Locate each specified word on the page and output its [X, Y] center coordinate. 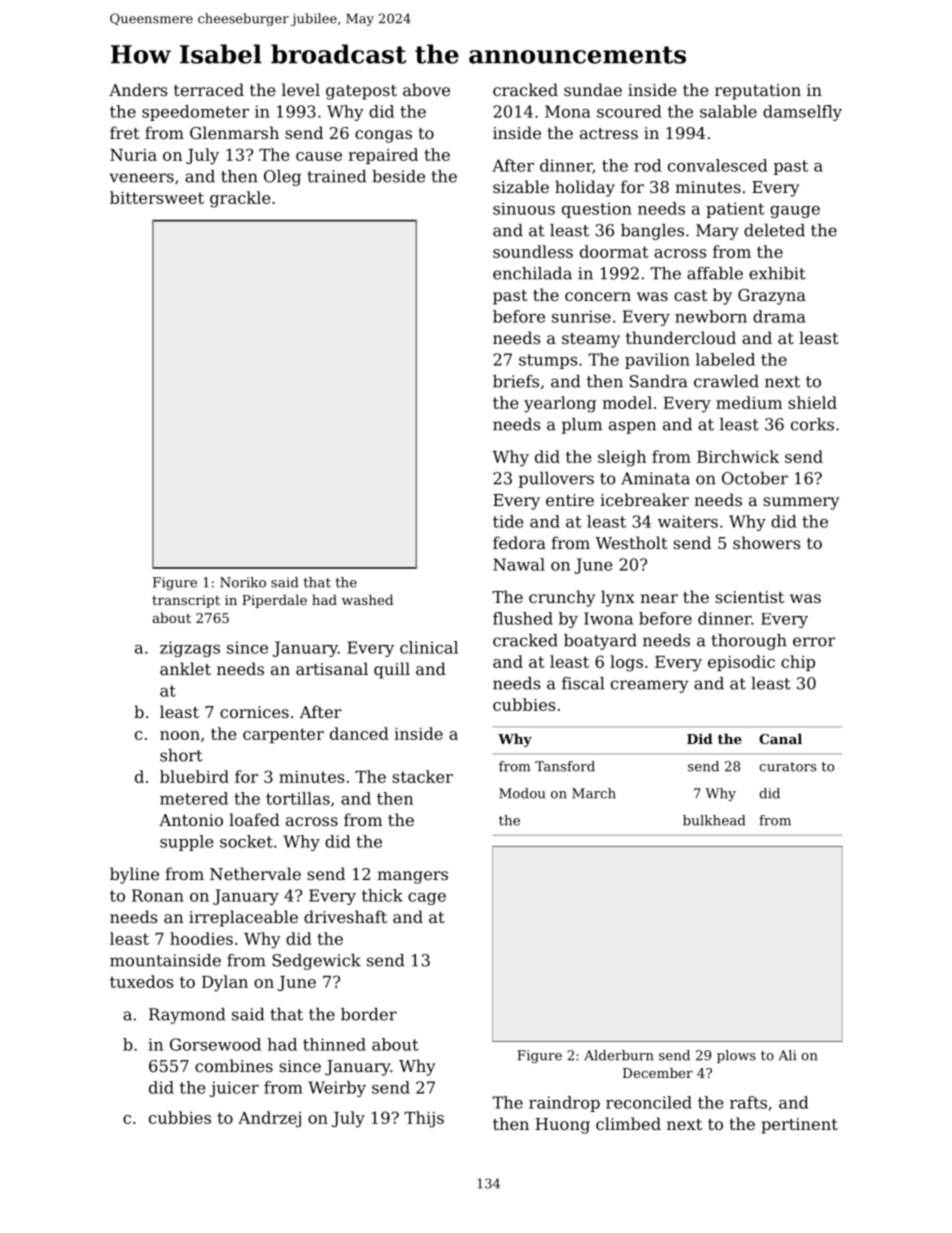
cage [427, 899]
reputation [758, 92]
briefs [516, 381]
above [426, 89]
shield [812, 402]
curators [787, 767]
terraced [209, 89]
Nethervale [255, 873]
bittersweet [157, 197]
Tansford [565, 766]
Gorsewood [215, 1044]
